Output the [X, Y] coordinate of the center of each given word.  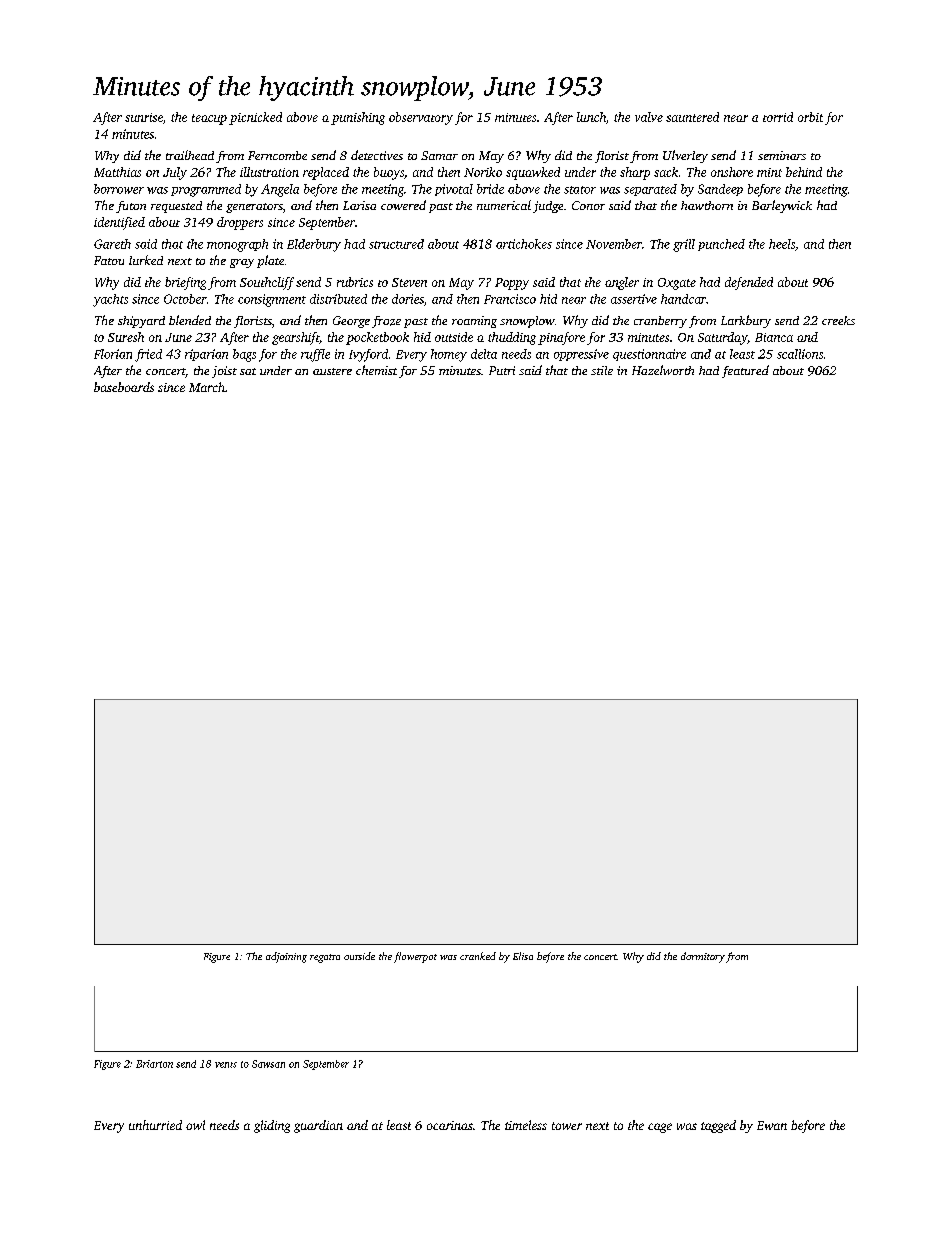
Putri [502, 370]
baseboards [124, 387]
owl [195, 1125]
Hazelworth [663, 370]
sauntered [692, 117]
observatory [421, 118]
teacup [209, 119]
